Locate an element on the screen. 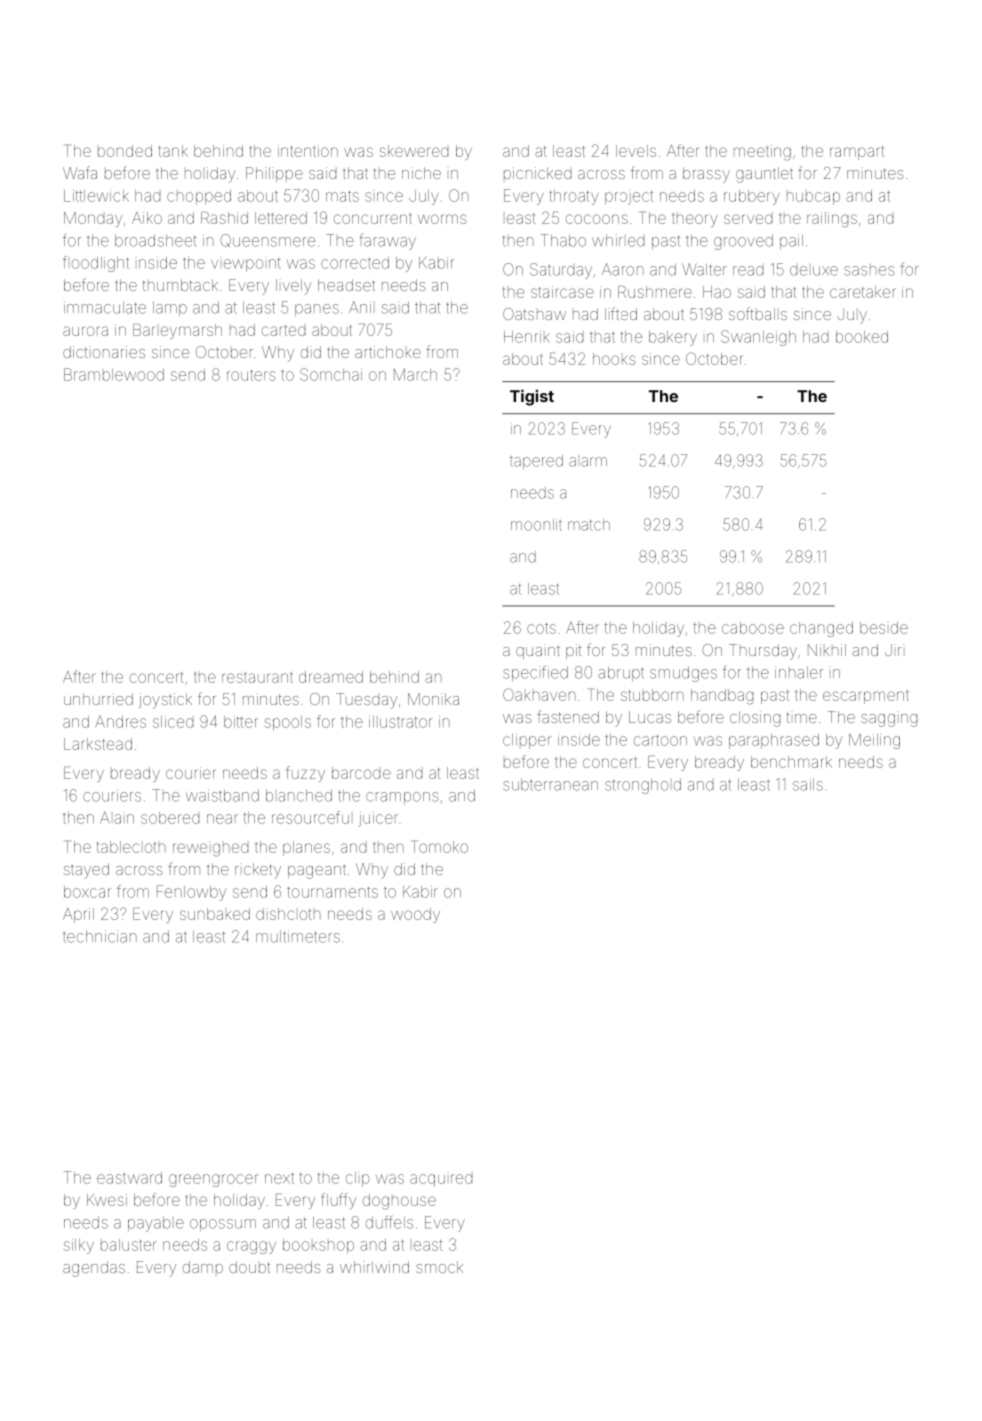 The height and width of the screenshot is (1421, 982). acquired is located at coordinates (441, 1180).
